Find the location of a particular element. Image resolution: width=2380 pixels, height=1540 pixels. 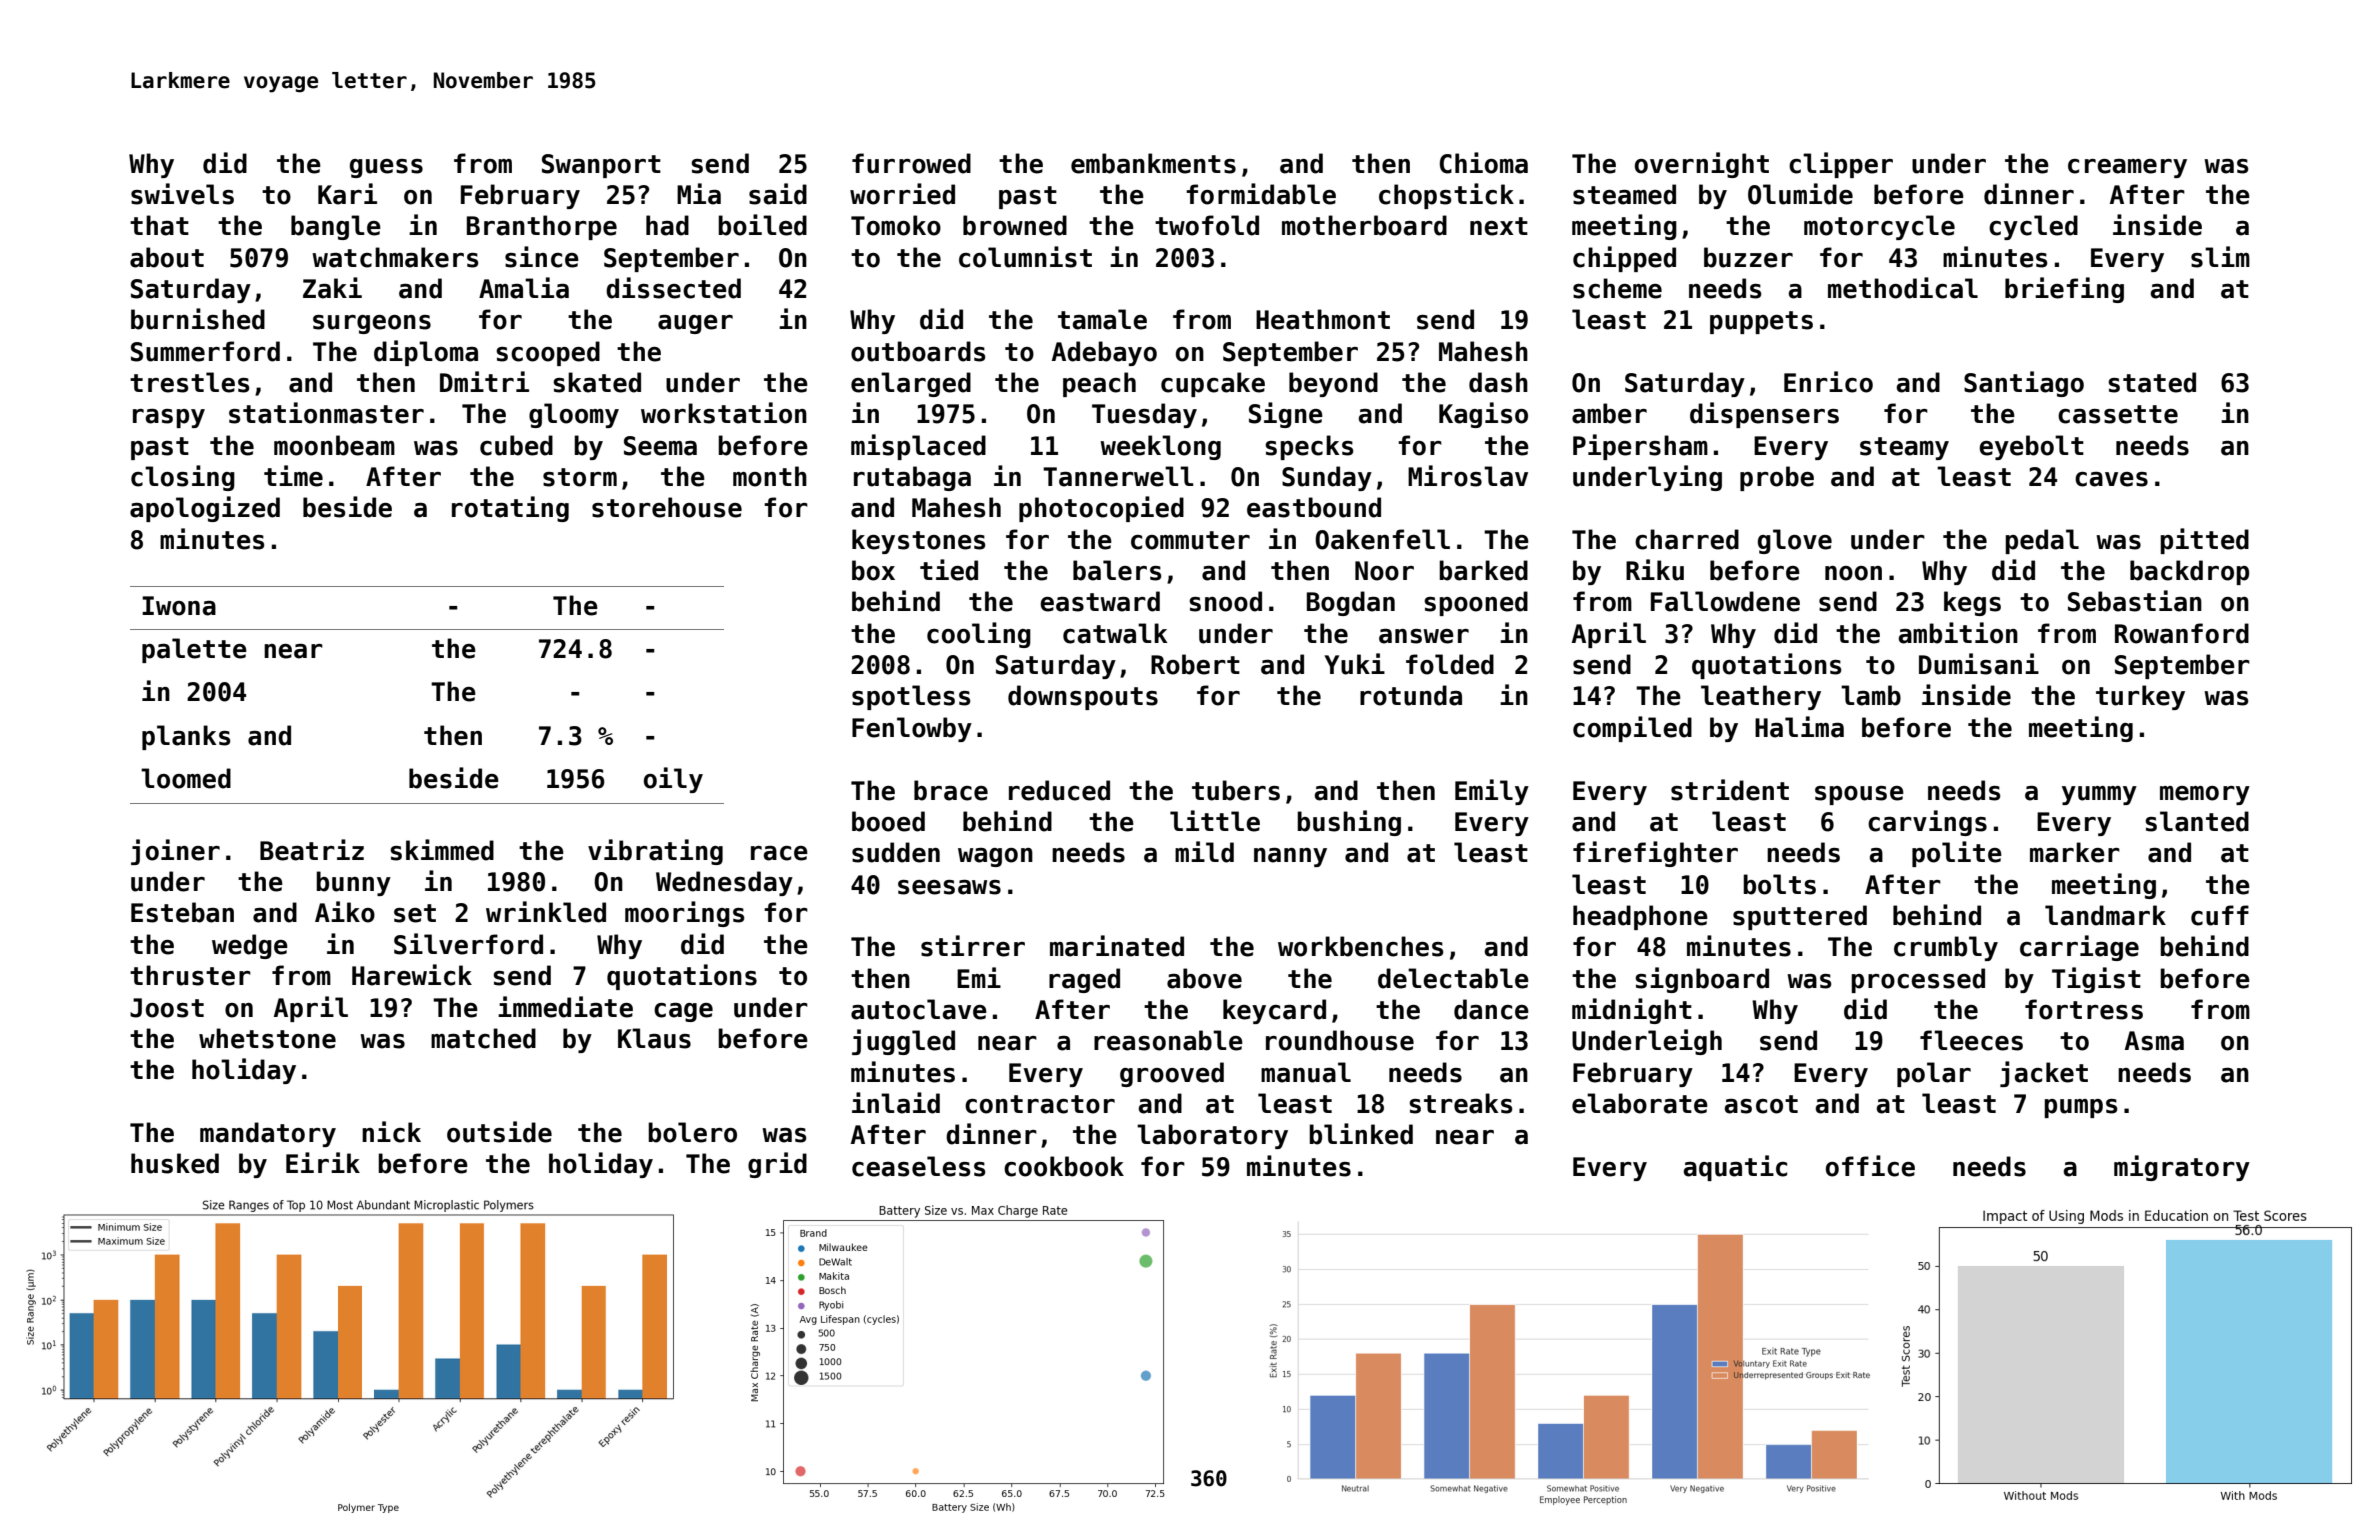

worried is located at coordinates (902, 194).
